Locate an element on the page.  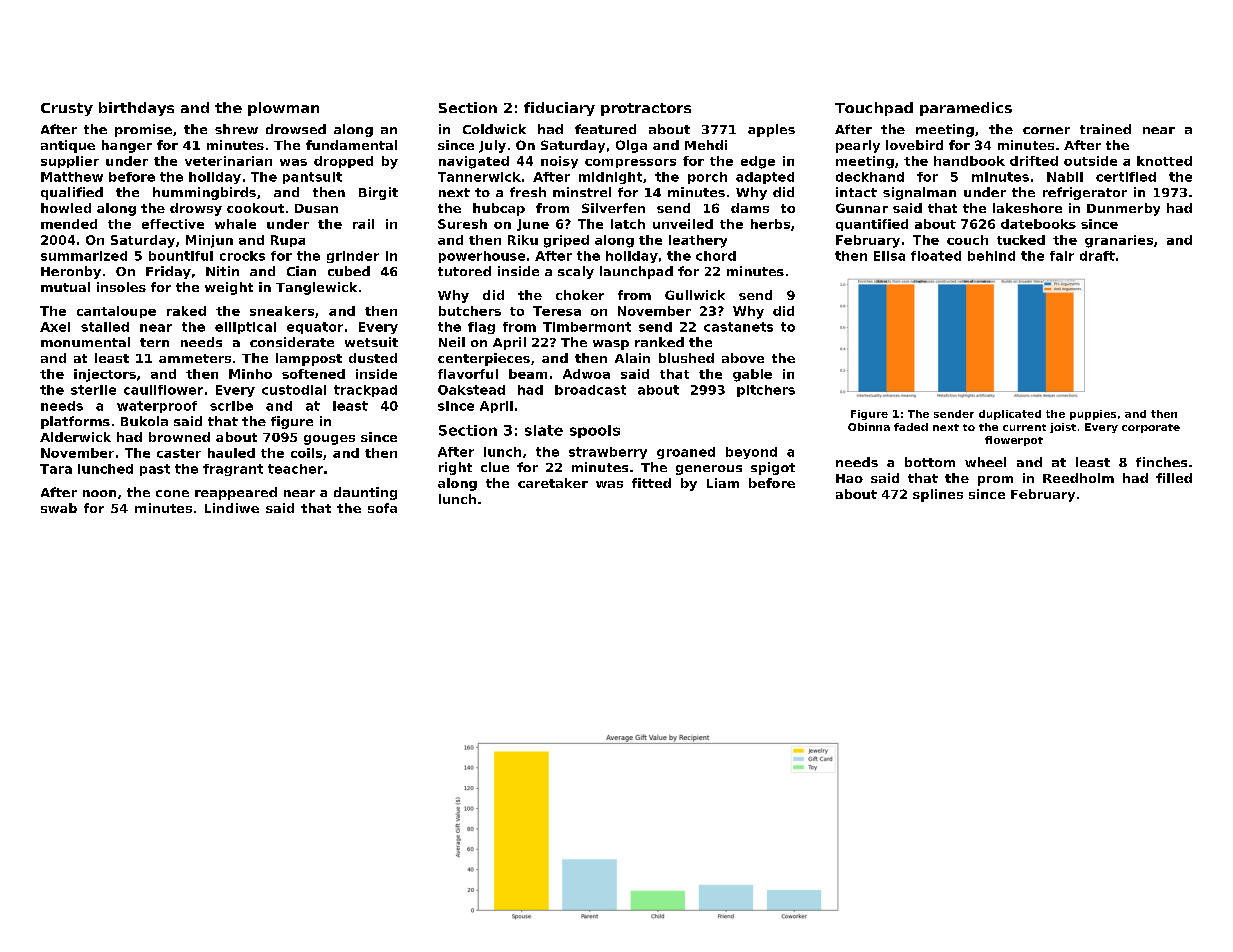
protractors is located at coordinates (646, 109).
